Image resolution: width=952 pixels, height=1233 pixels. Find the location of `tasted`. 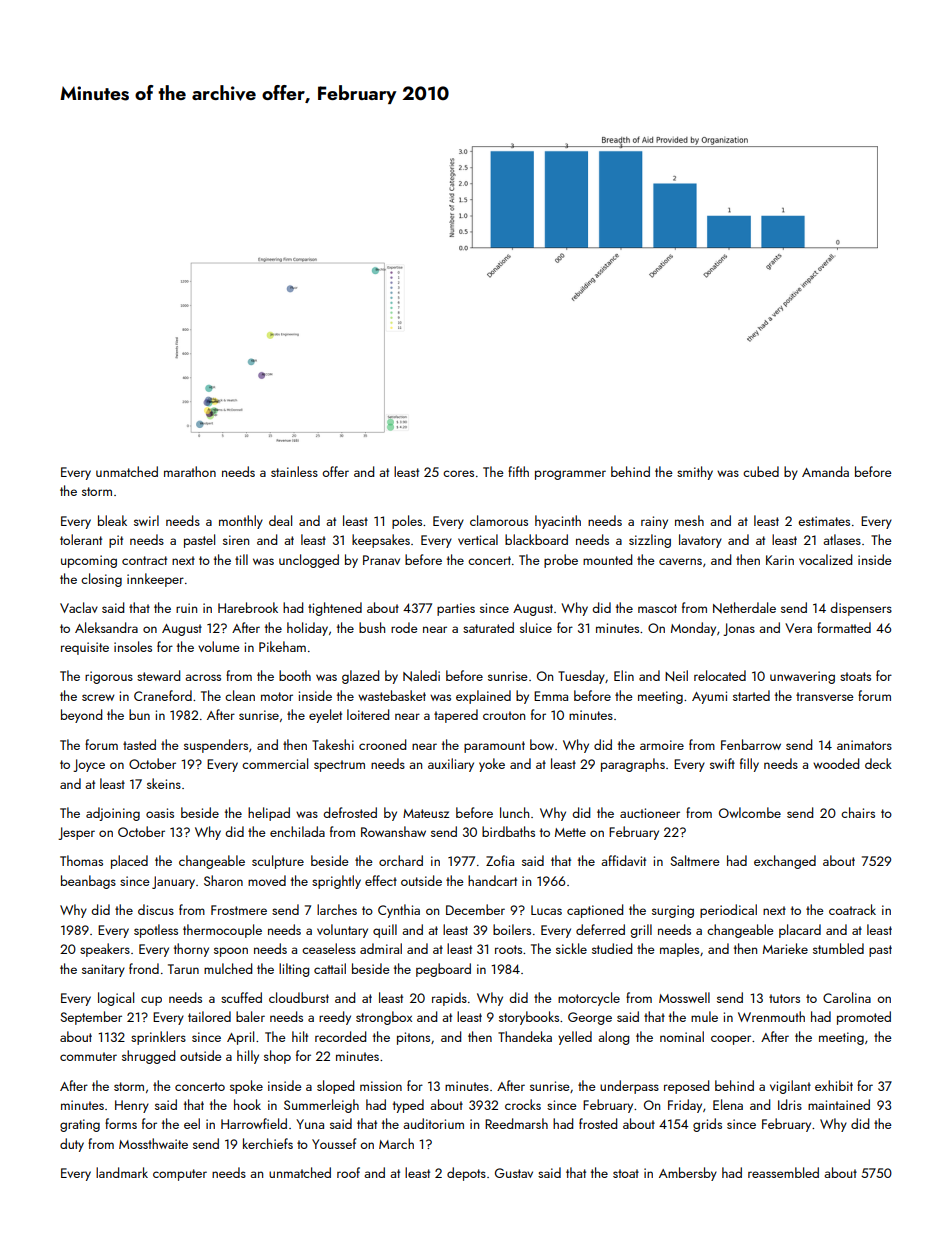

tasted is located at coordinates (139, 744).
